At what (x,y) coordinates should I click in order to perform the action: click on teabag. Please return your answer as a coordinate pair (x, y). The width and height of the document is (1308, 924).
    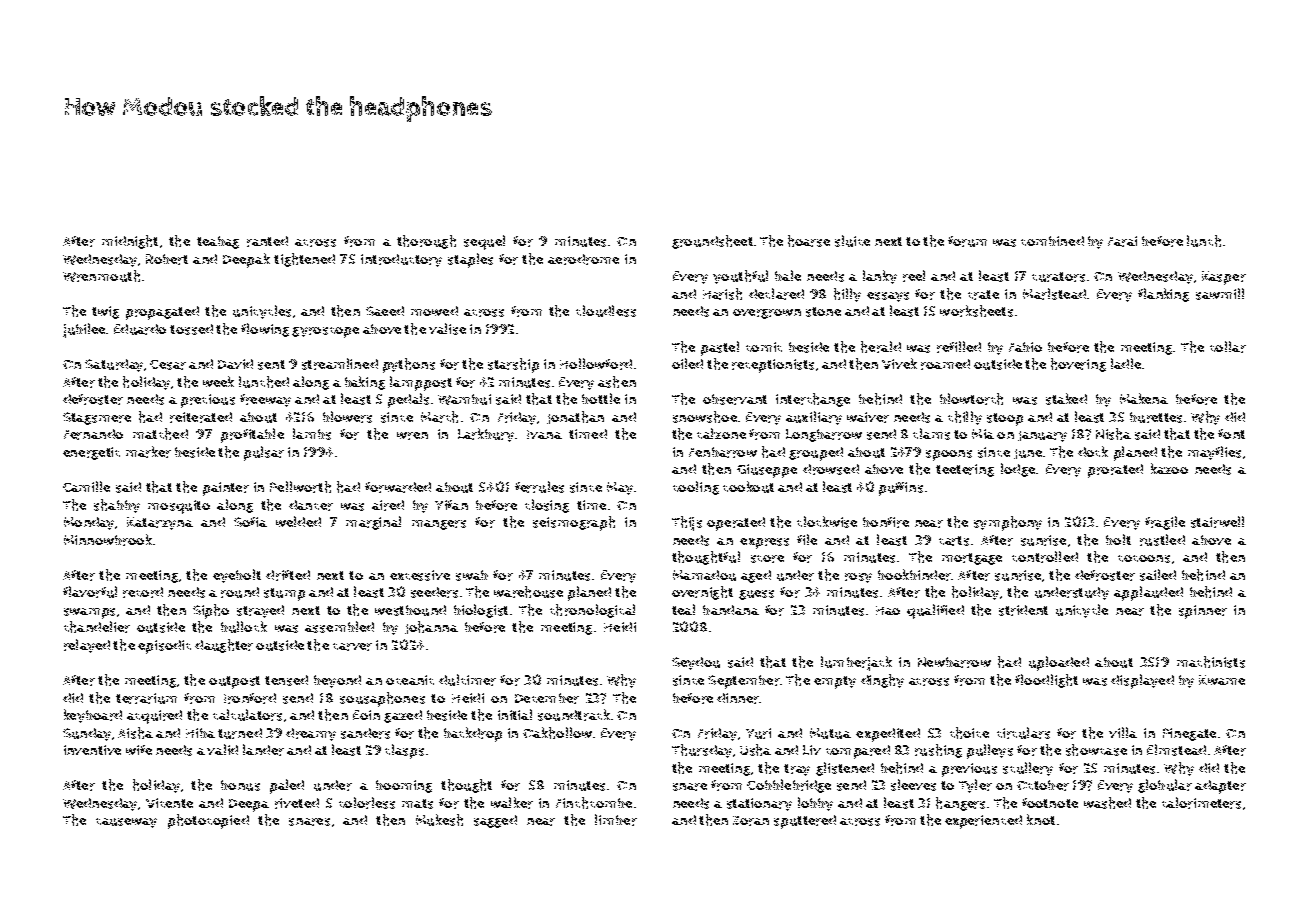
    Looking at the image, I should click on (218, 242).
